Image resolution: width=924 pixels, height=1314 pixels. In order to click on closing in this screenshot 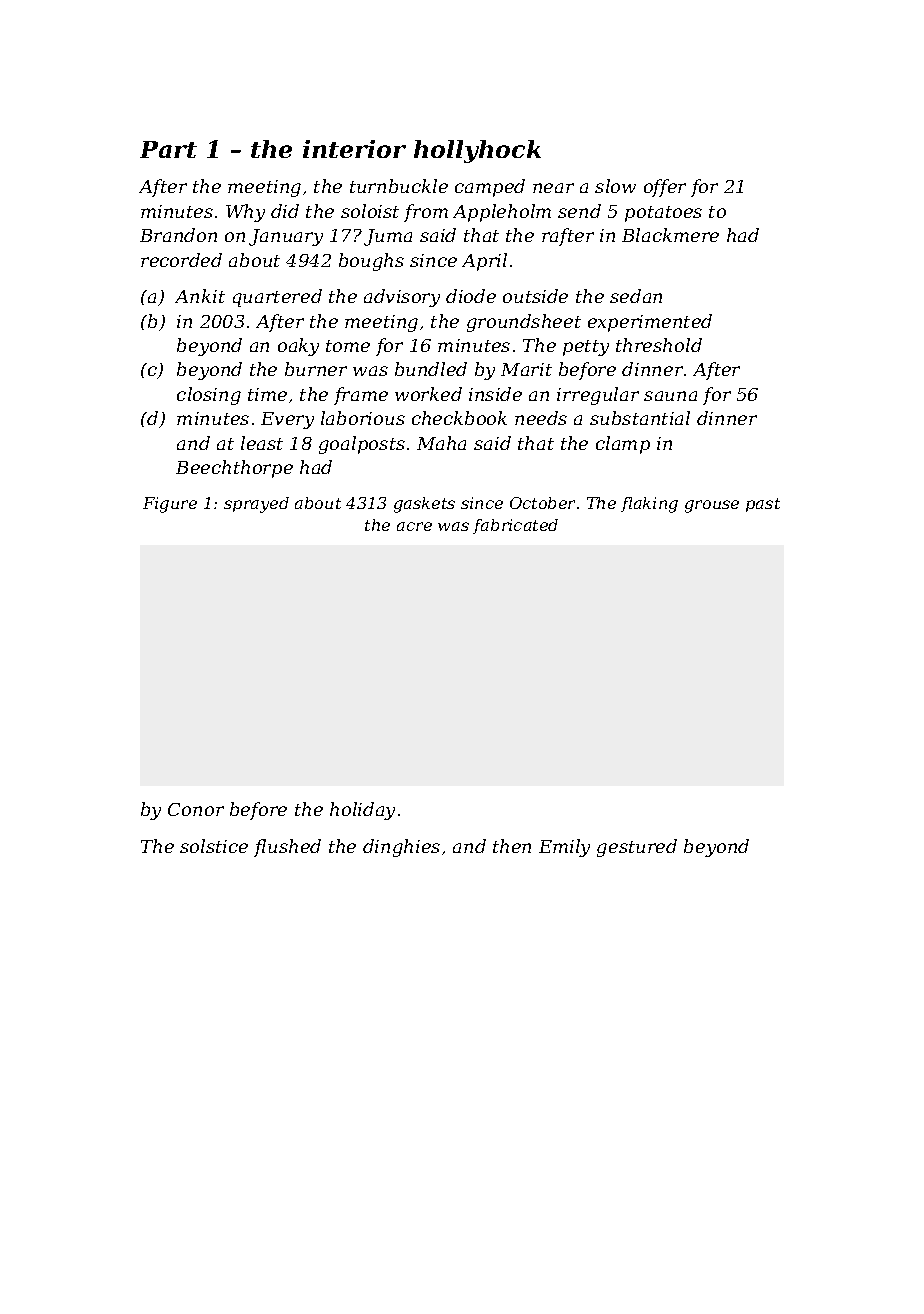, I will do `click(209, 396)`.
